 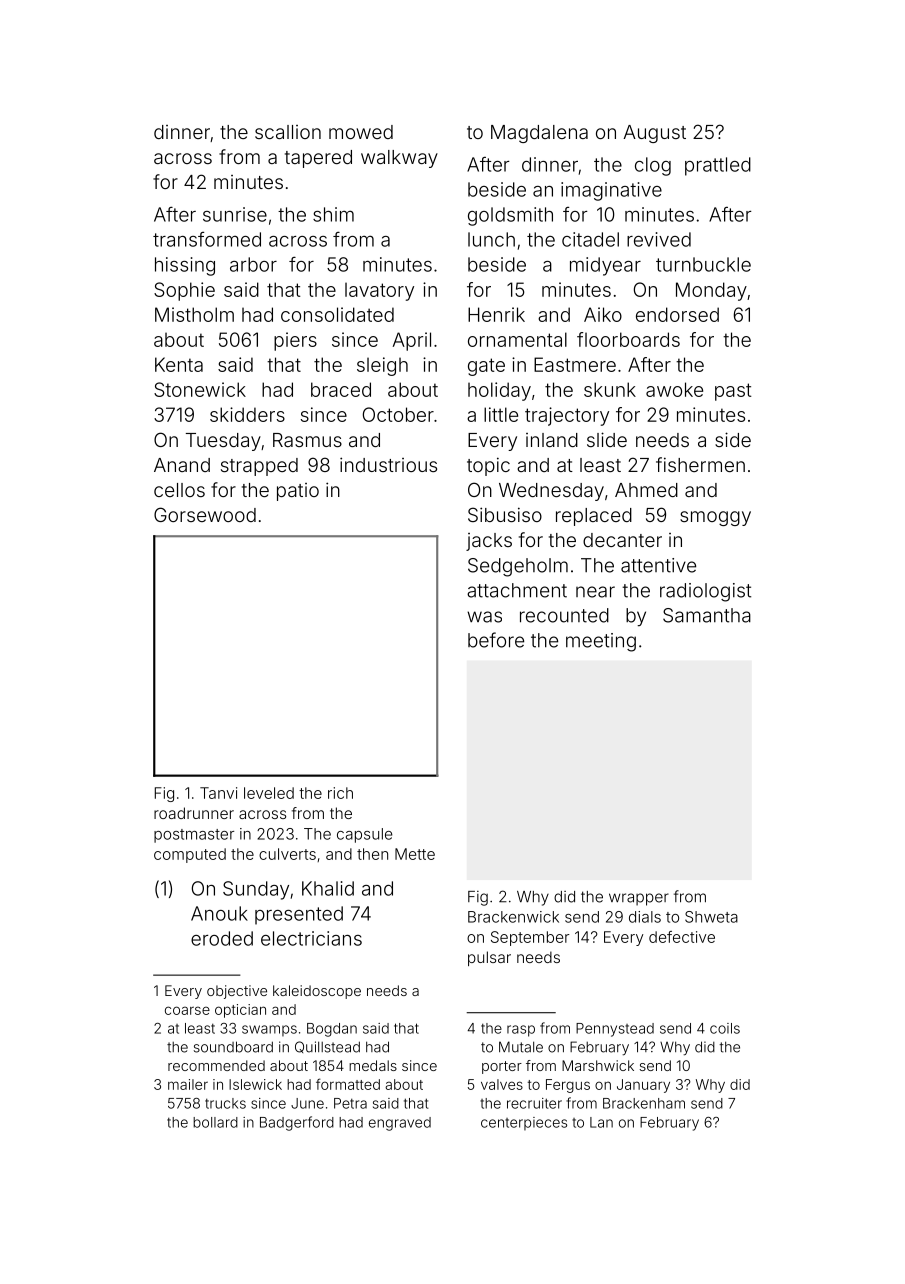 What do you see at coordinates (718, 166) in the page?
I see `prattled` at bounding box center [718, 166].
